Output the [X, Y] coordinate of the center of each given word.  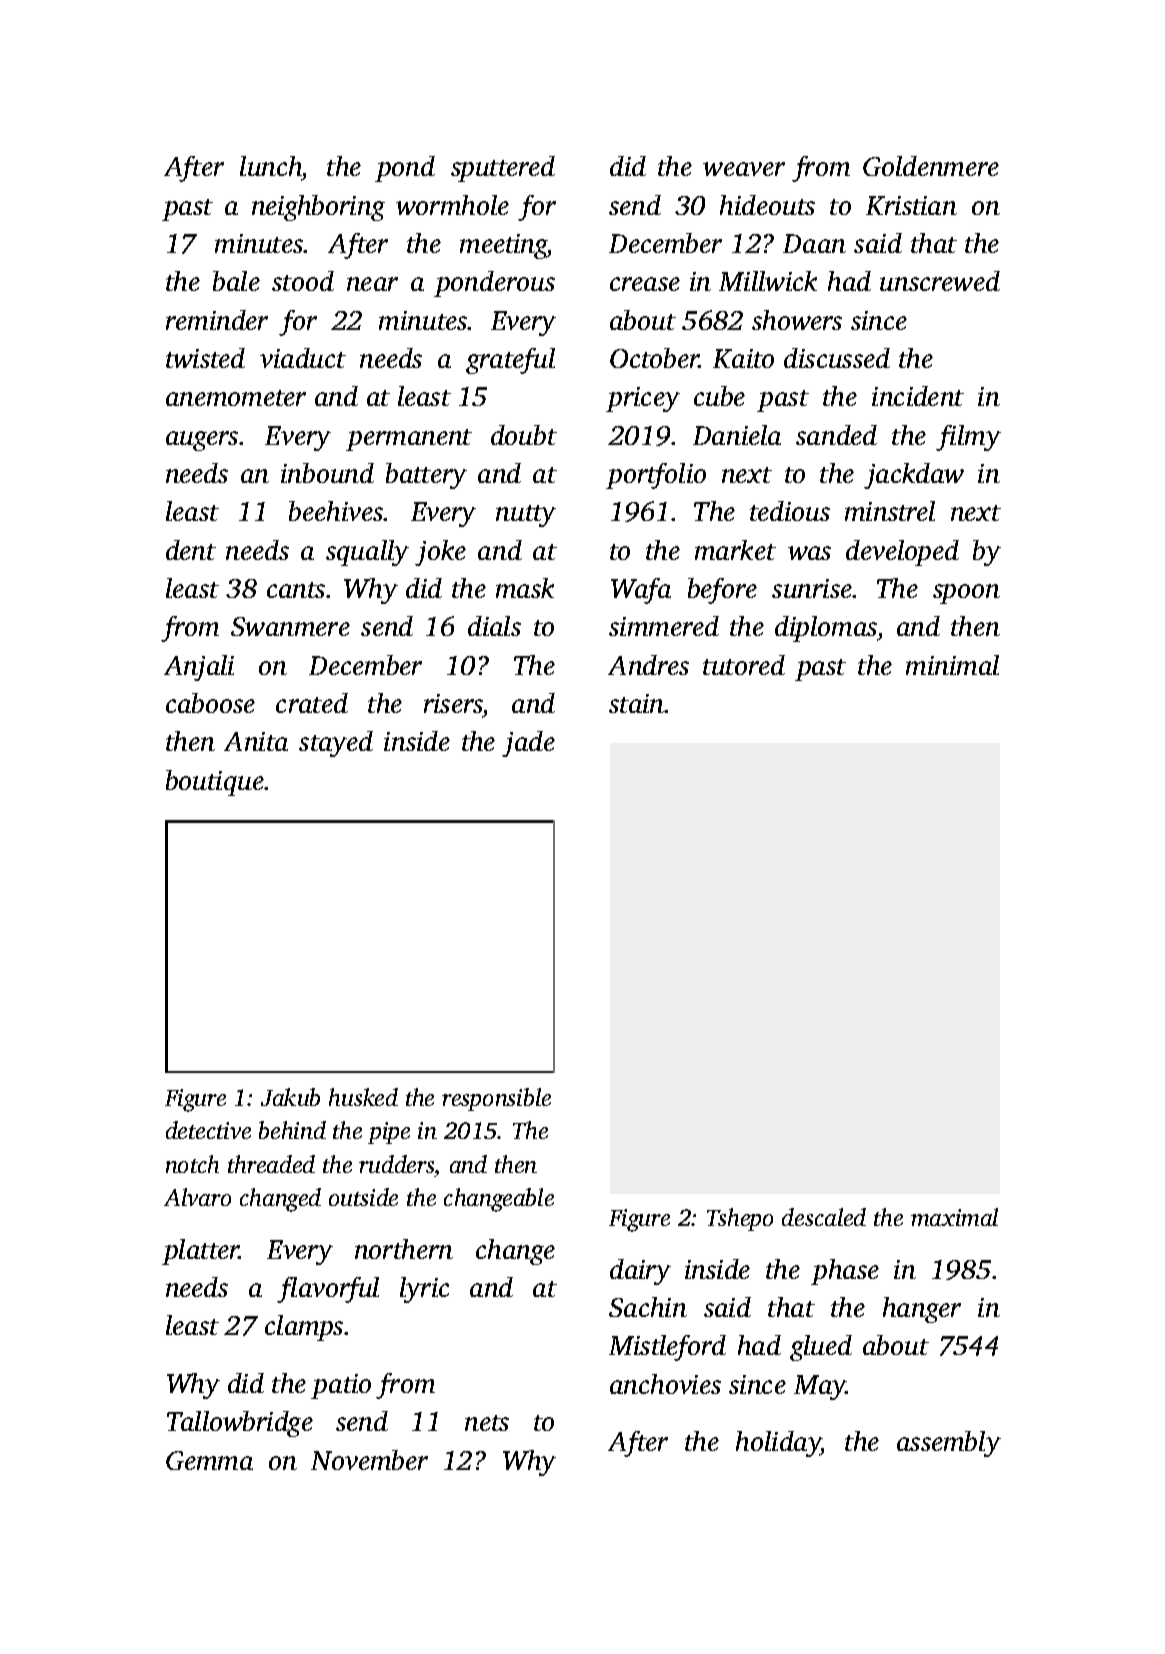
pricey [643, 399]
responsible [496, 1099]
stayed [336, 744]
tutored [744, 665]
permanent [409, 440]
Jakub [290, 1097]
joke [440, 553]
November [369, 1460]
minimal [952, 665]
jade [528, 744]
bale [236, 281]
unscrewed [940, 281]
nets [487, 1423]
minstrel [890, 511]
